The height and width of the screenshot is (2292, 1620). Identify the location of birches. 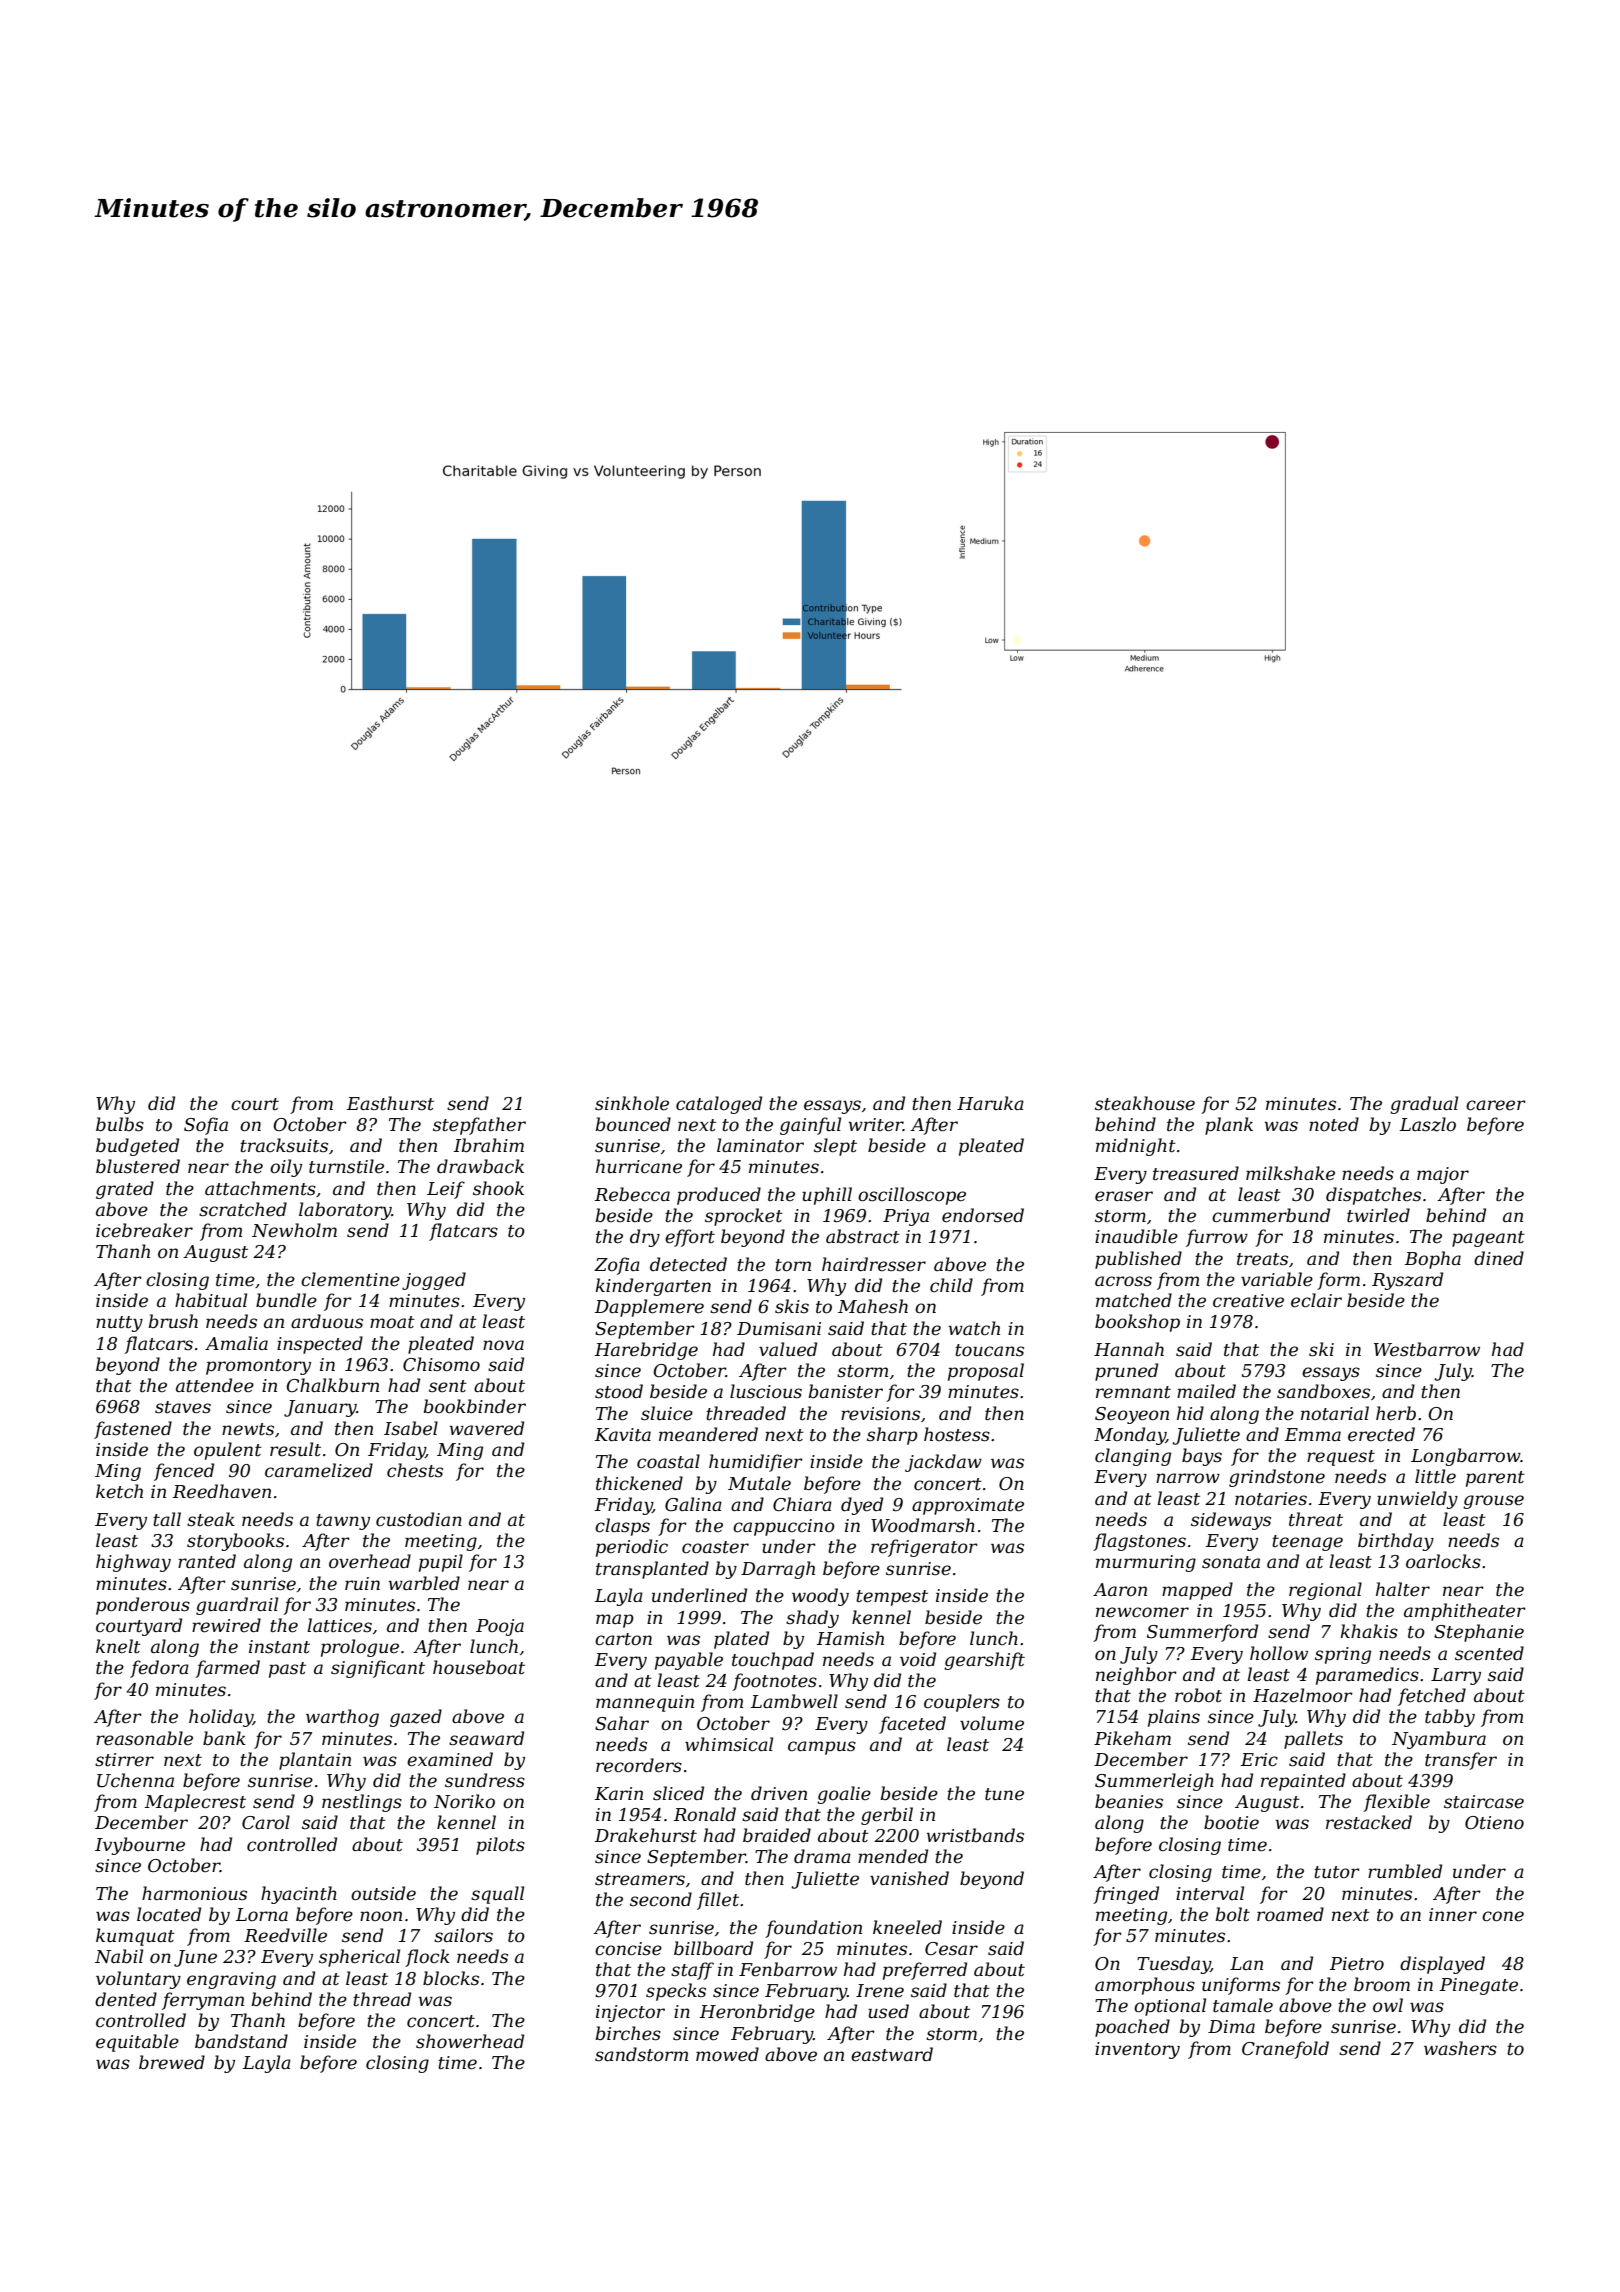
(628, 2033).
